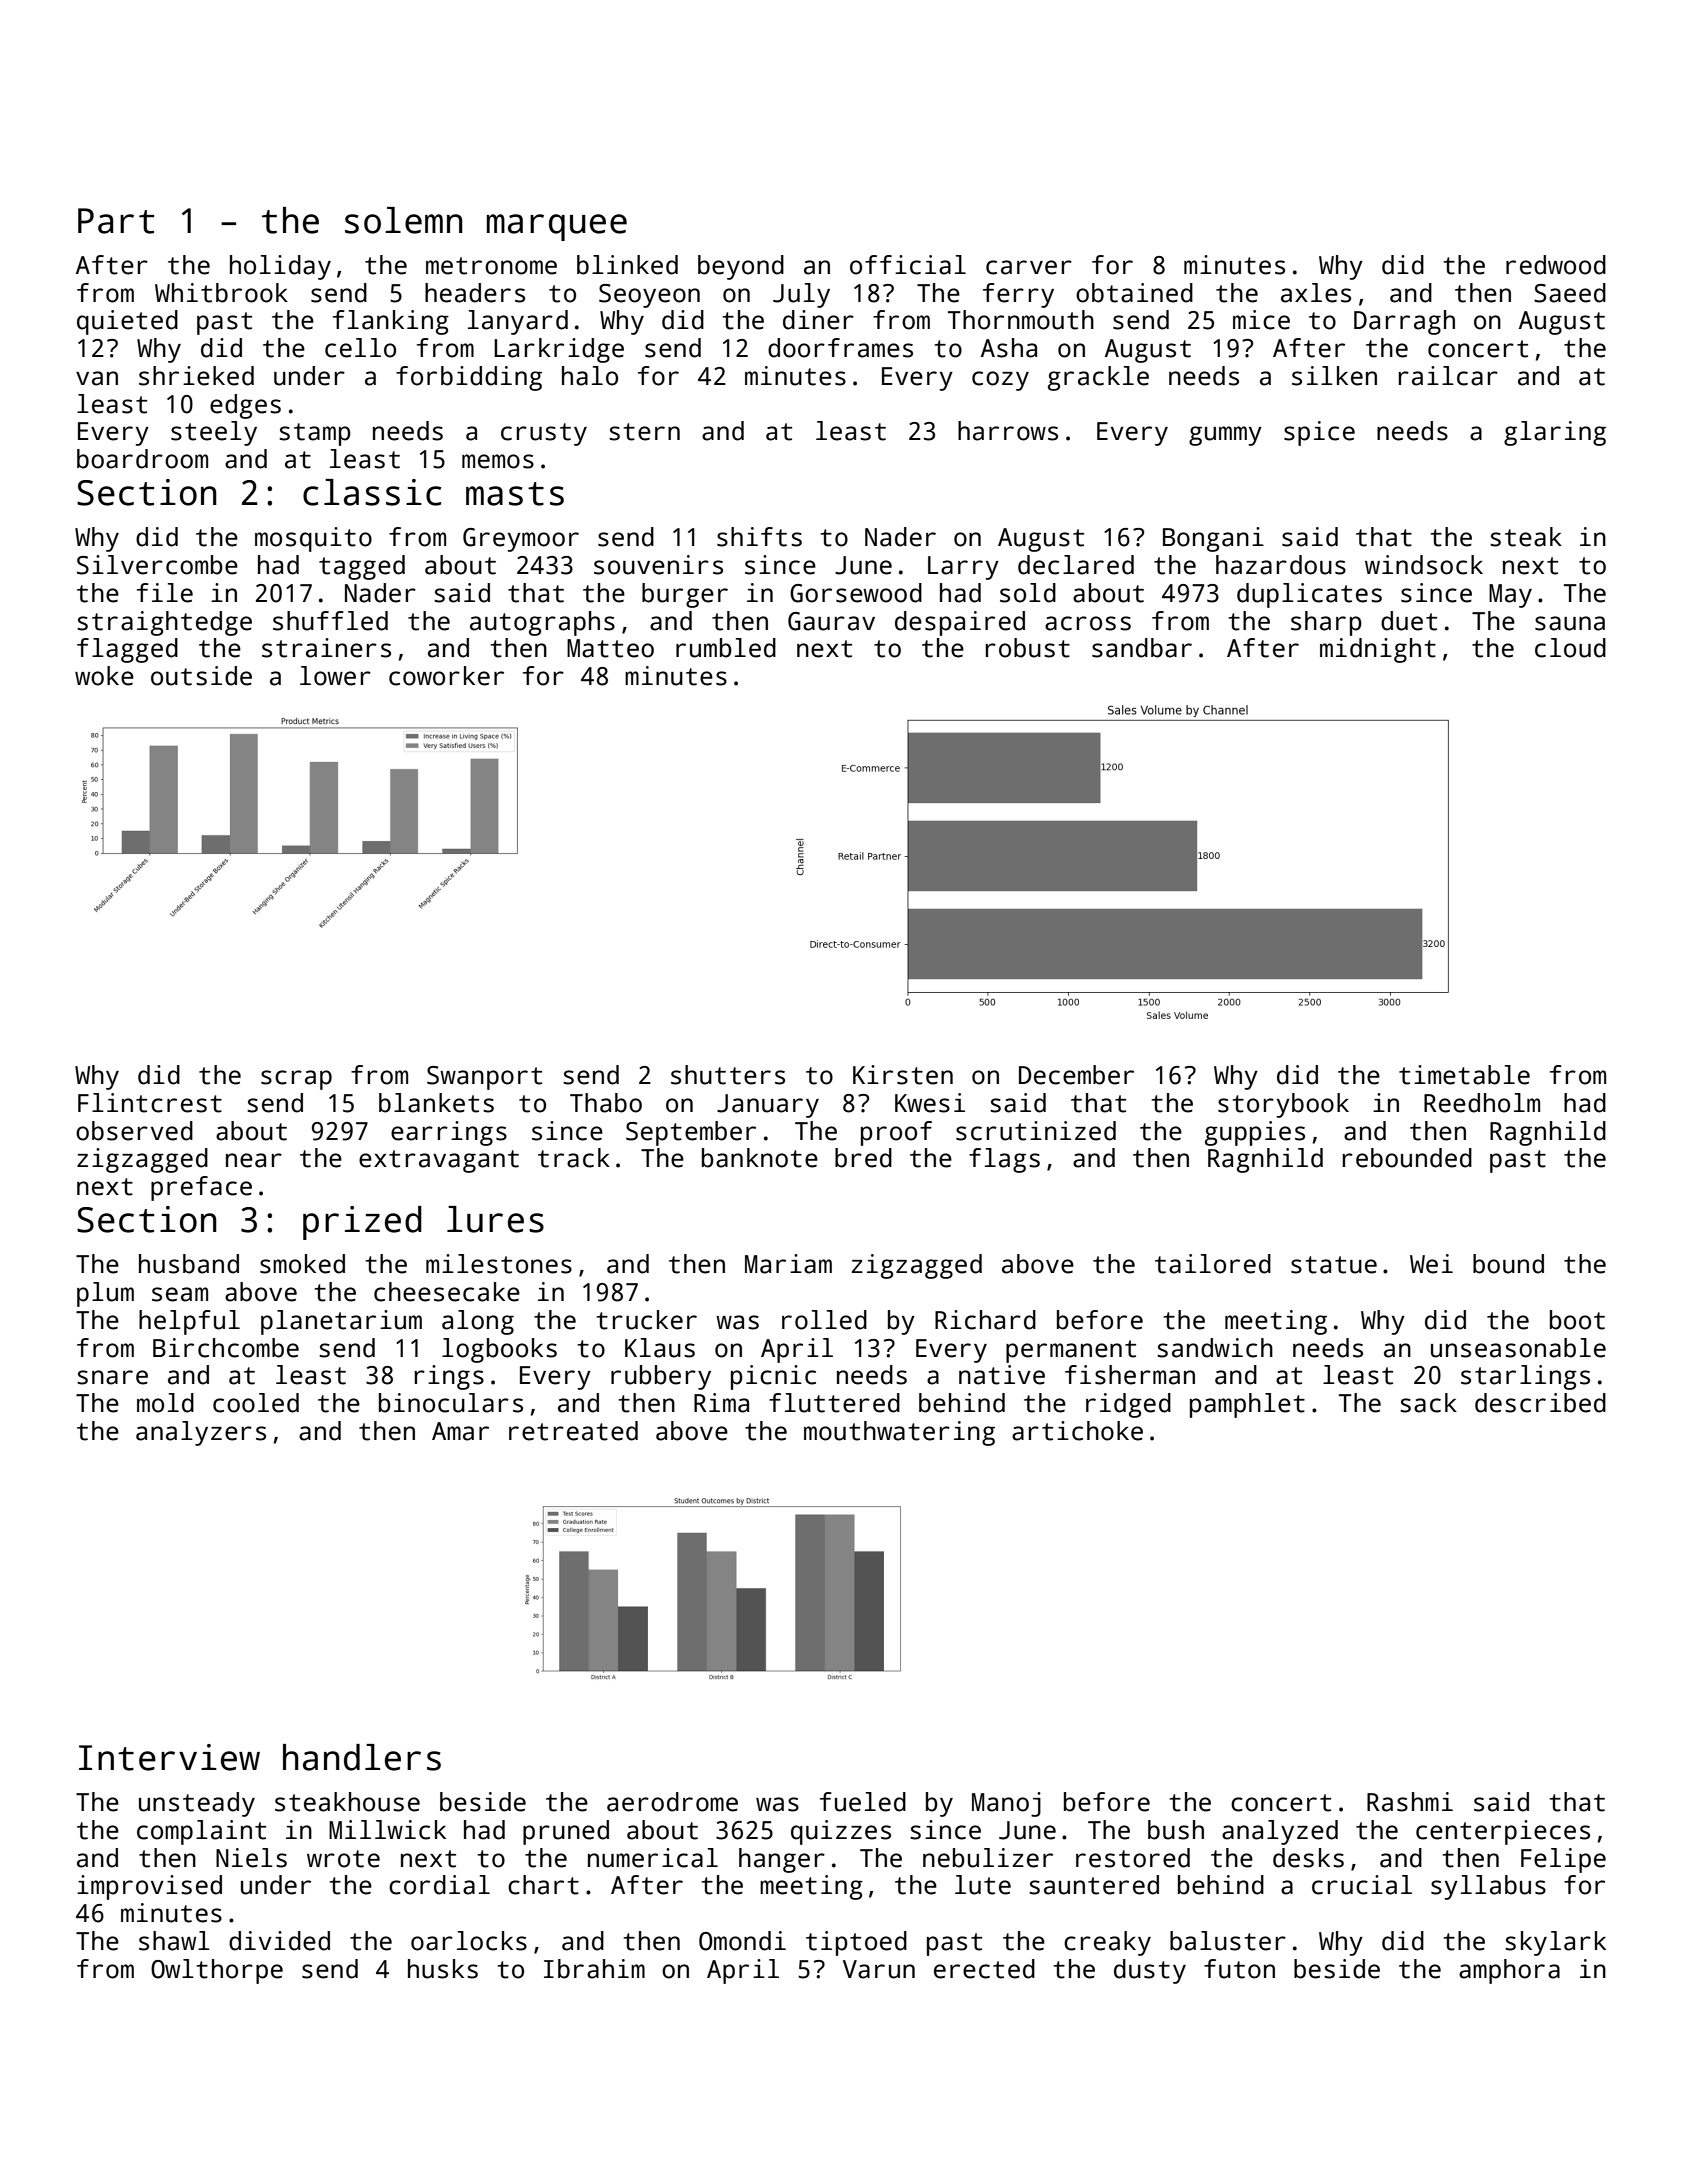  What do you see at coordinates (1556, 265) in the screenshot?
I see `redwood` at bounding box center [1556, 265].
